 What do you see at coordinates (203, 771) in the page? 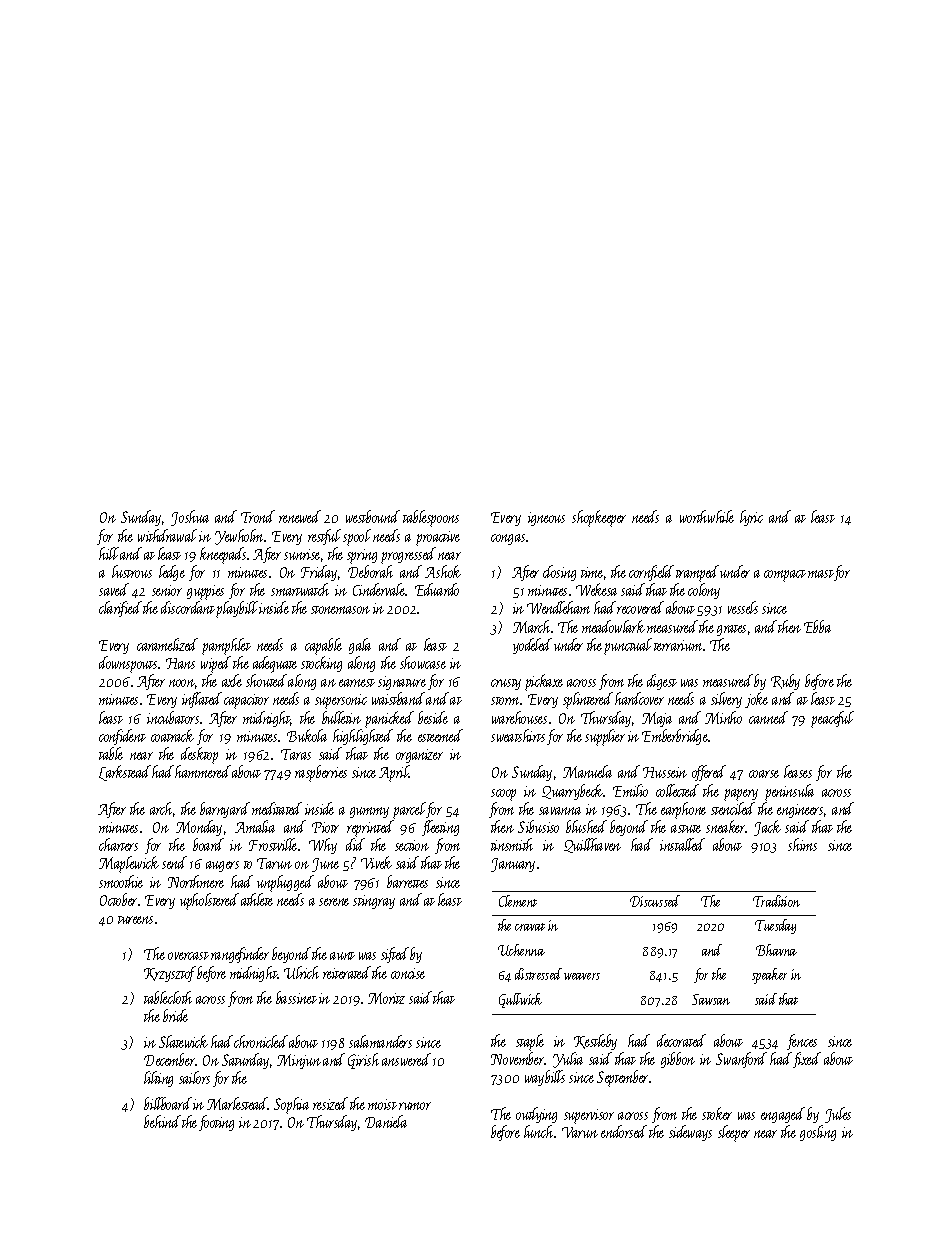
I see `hammered` at bounding box center [203, 771].
